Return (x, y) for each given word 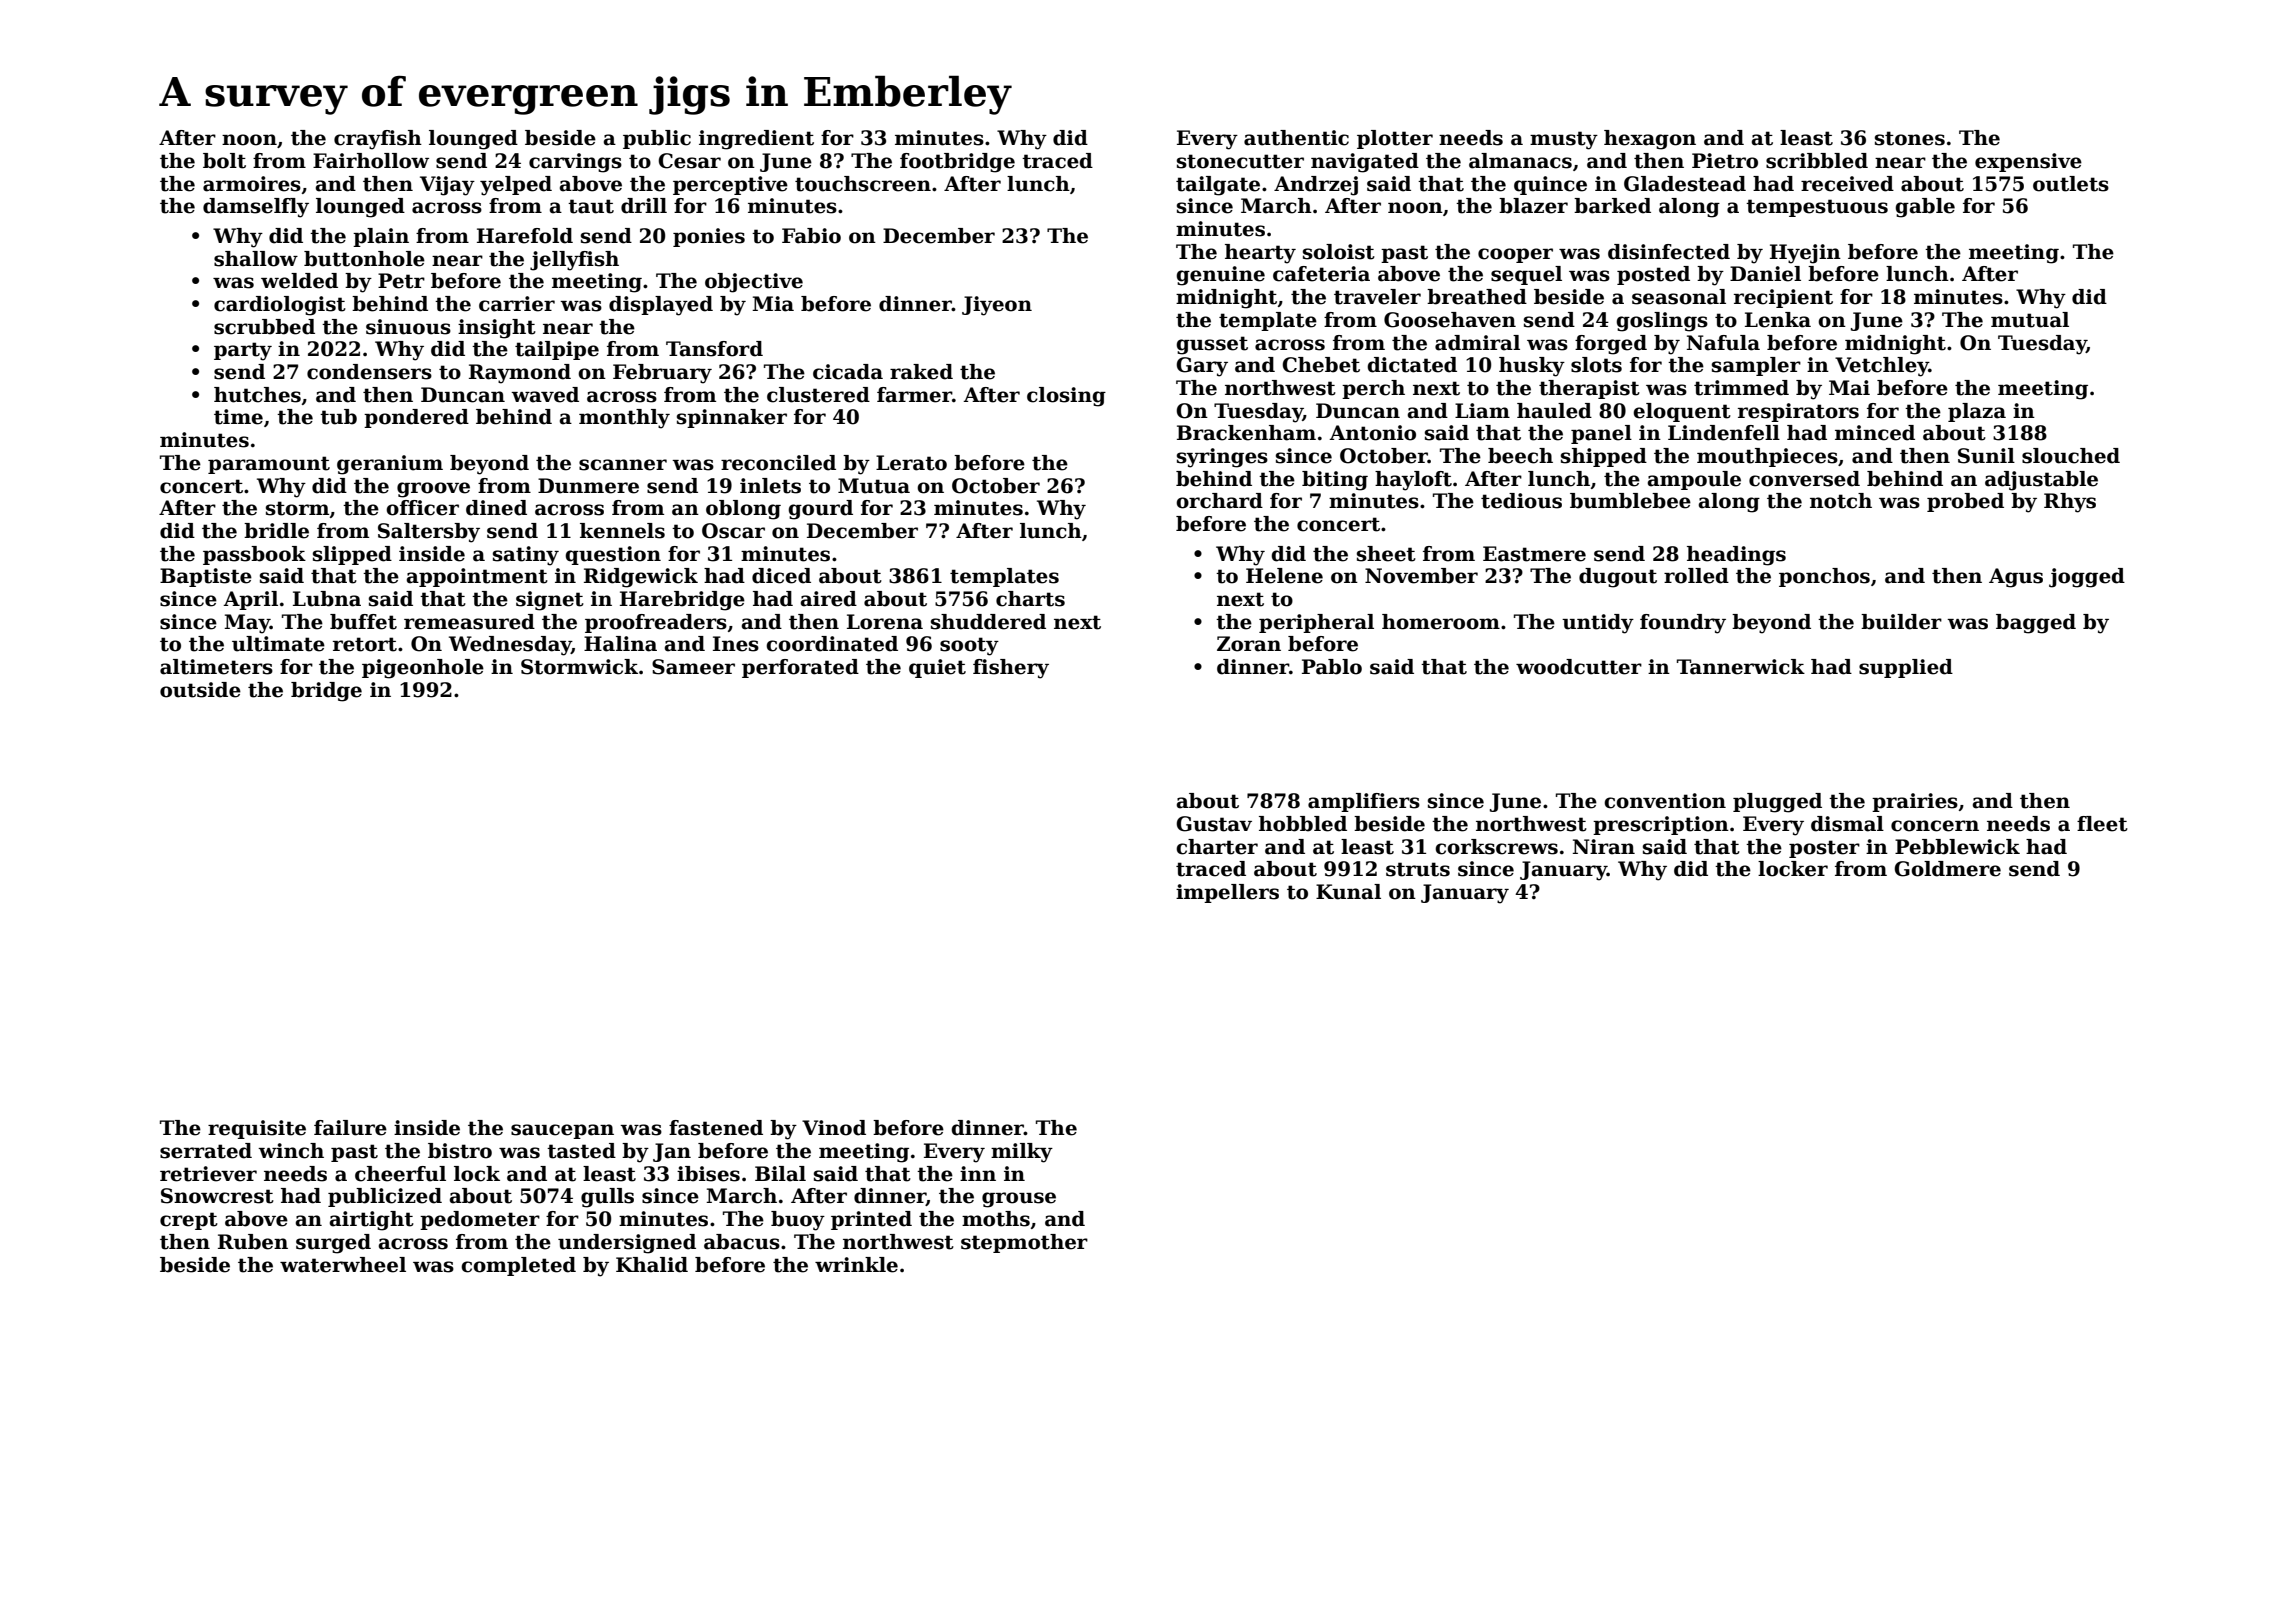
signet (550, 601)
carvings (575, 163)
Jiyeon (997, 306)
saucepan (562, 1131)
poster (1824, 849)
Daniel (1765, 274)
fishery (1011, 669)
